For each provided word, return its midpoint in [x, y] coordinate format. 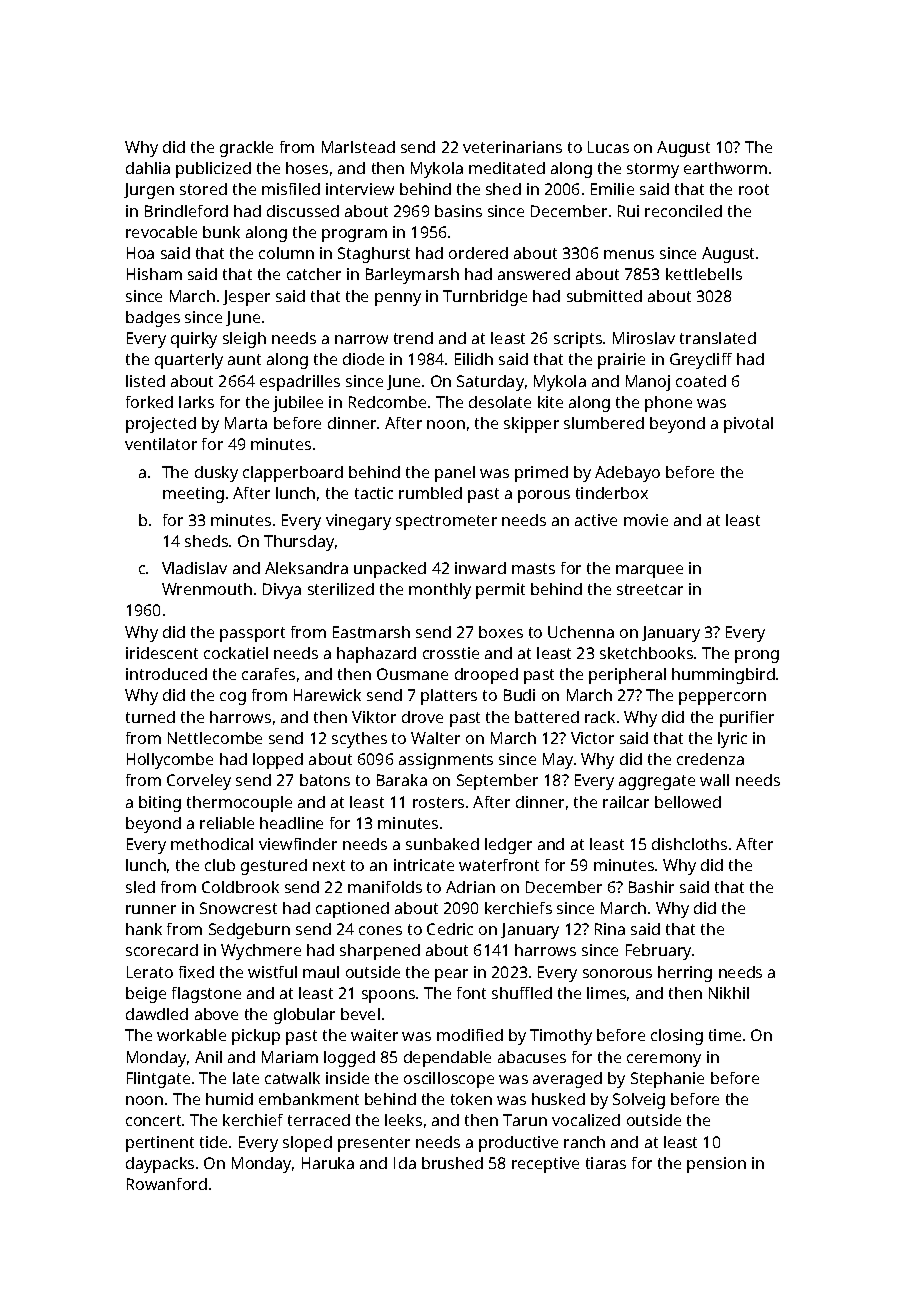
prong [757, 656]
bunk [221, 232]
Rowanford [167, 1184]
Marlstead [358, 147]
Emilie [612, 189]
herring [685, 974]
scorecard [162, 950]
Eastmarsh [371, 632]
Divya [282, 591]
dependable [447, 1059]
